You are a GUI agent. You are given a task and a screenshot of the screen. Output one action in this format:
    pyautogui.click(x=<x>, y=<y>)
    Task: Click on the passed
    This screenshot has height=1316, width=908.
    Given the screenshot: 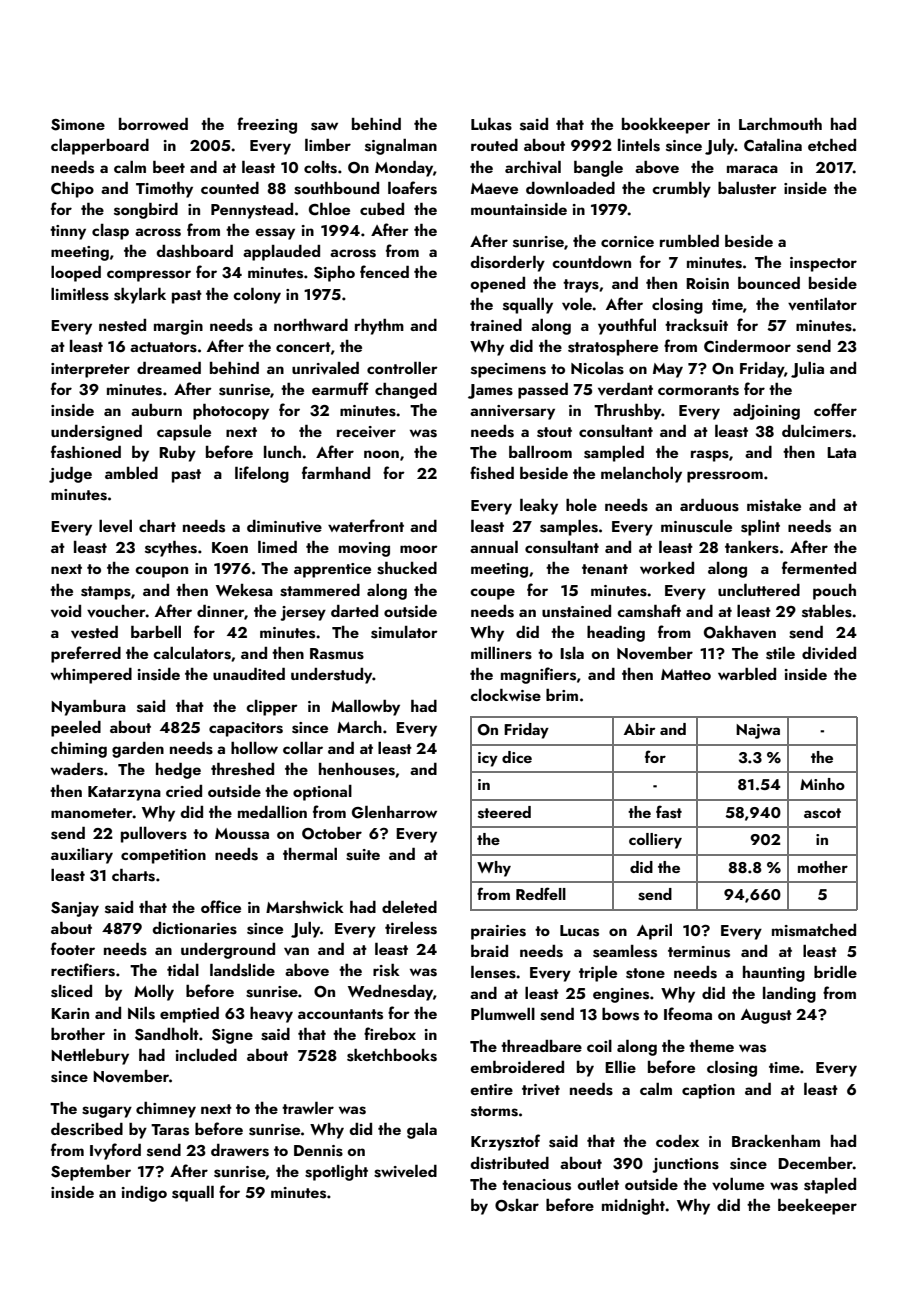 What is the action you would take?
    pyautogui.click(x=543, y=391)
